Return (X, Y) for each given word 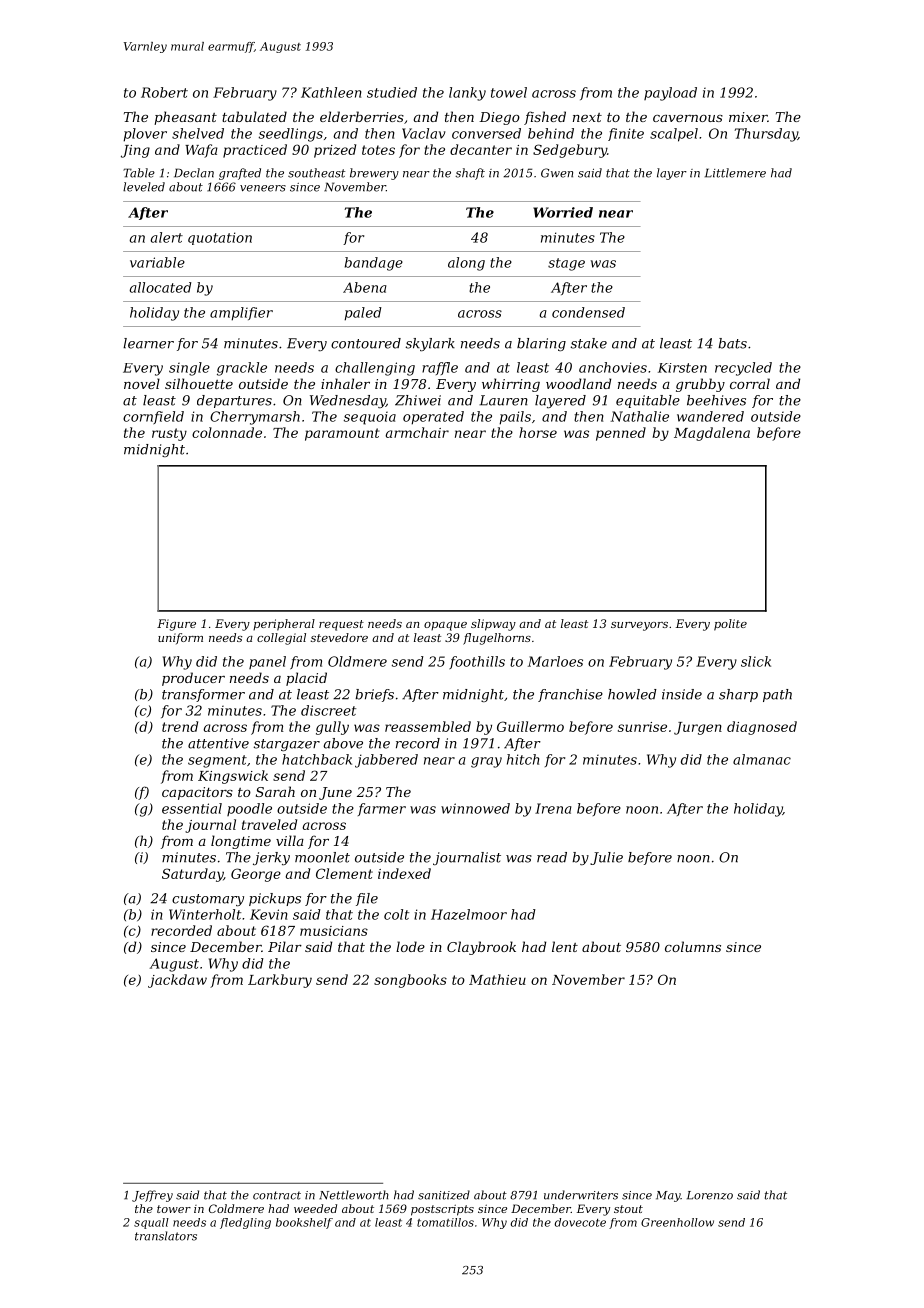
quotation (220, 238)
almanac (762, 759)
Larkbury (280, 981)
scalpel (674, 135)
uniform (180, 638)
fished (545, 118)
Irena (553, 808)
